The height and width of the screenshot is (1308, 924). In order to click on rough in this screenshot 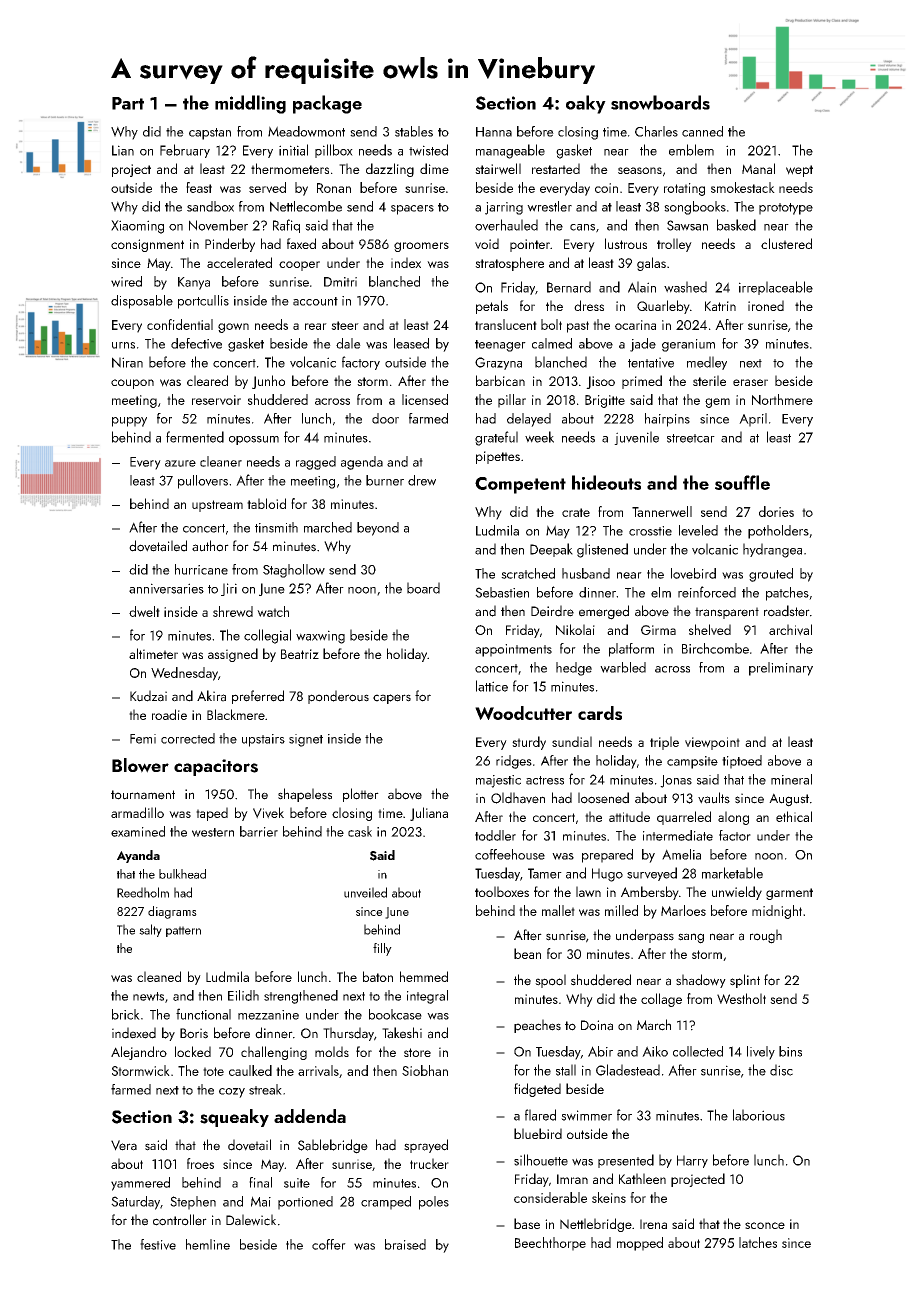, I will do `click(766, 936)`.
